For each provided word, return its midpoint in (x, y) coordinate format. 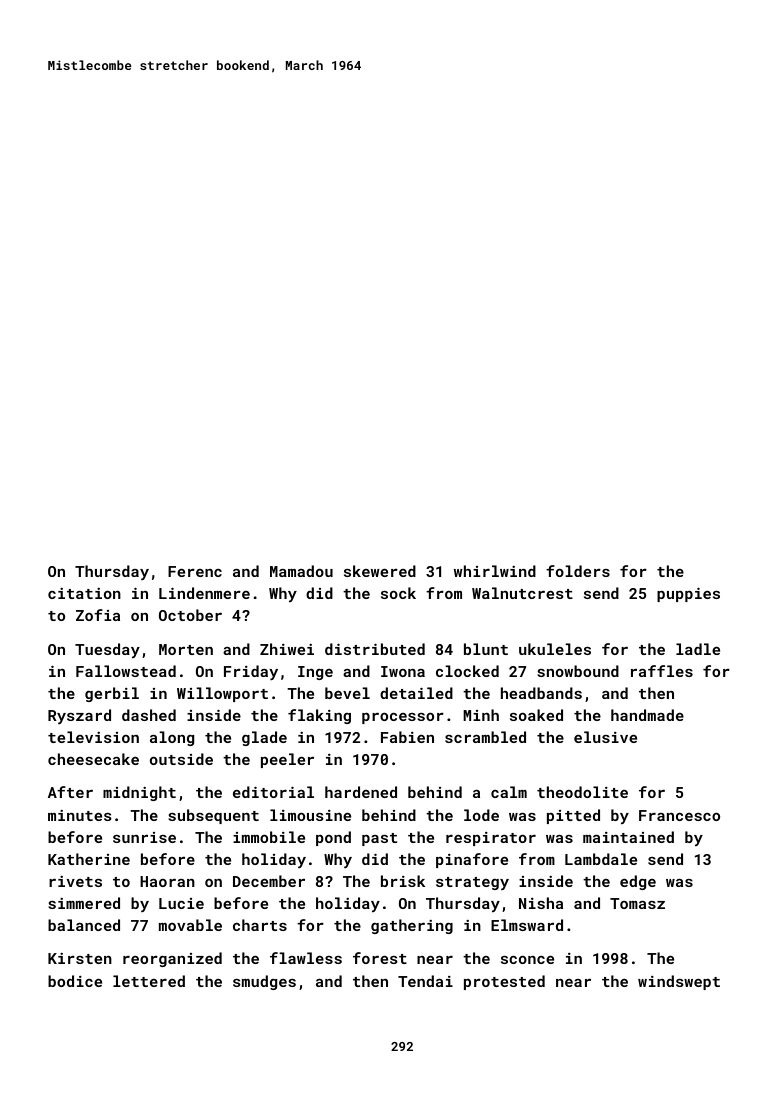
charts (260, 925)
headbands (541, 693)
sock (398, 593)
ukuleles (555, 649)
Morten (186, 649)
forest (380, 958)
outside (181, 759)
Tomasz (637, 903)
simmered (84, 903)
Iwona (403, 671)
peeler (287, 760)
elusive (605, 737)
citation (84, 593)
